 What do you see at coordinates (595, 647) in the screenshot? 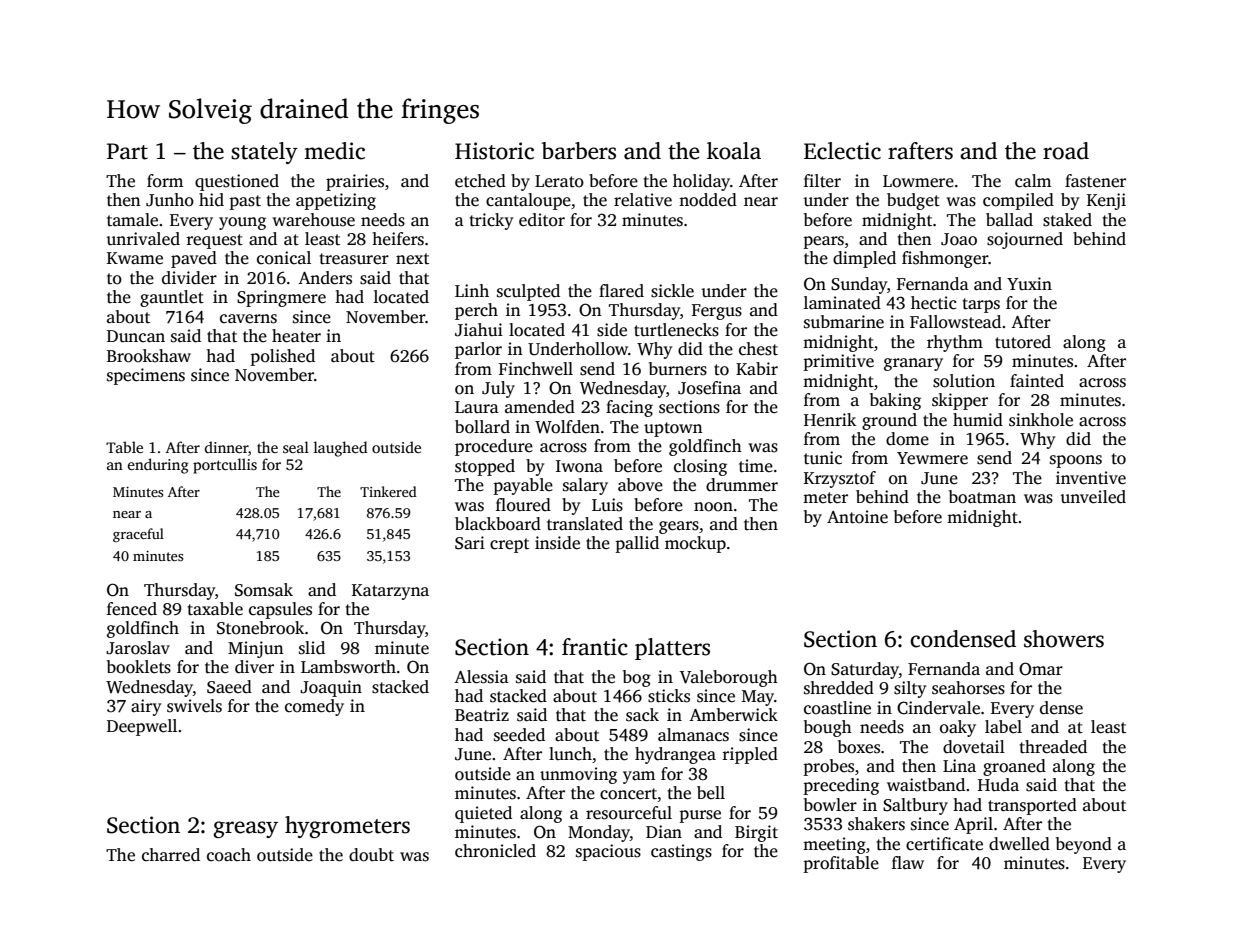
I see `frantic` at bounding box center [595, 647].
